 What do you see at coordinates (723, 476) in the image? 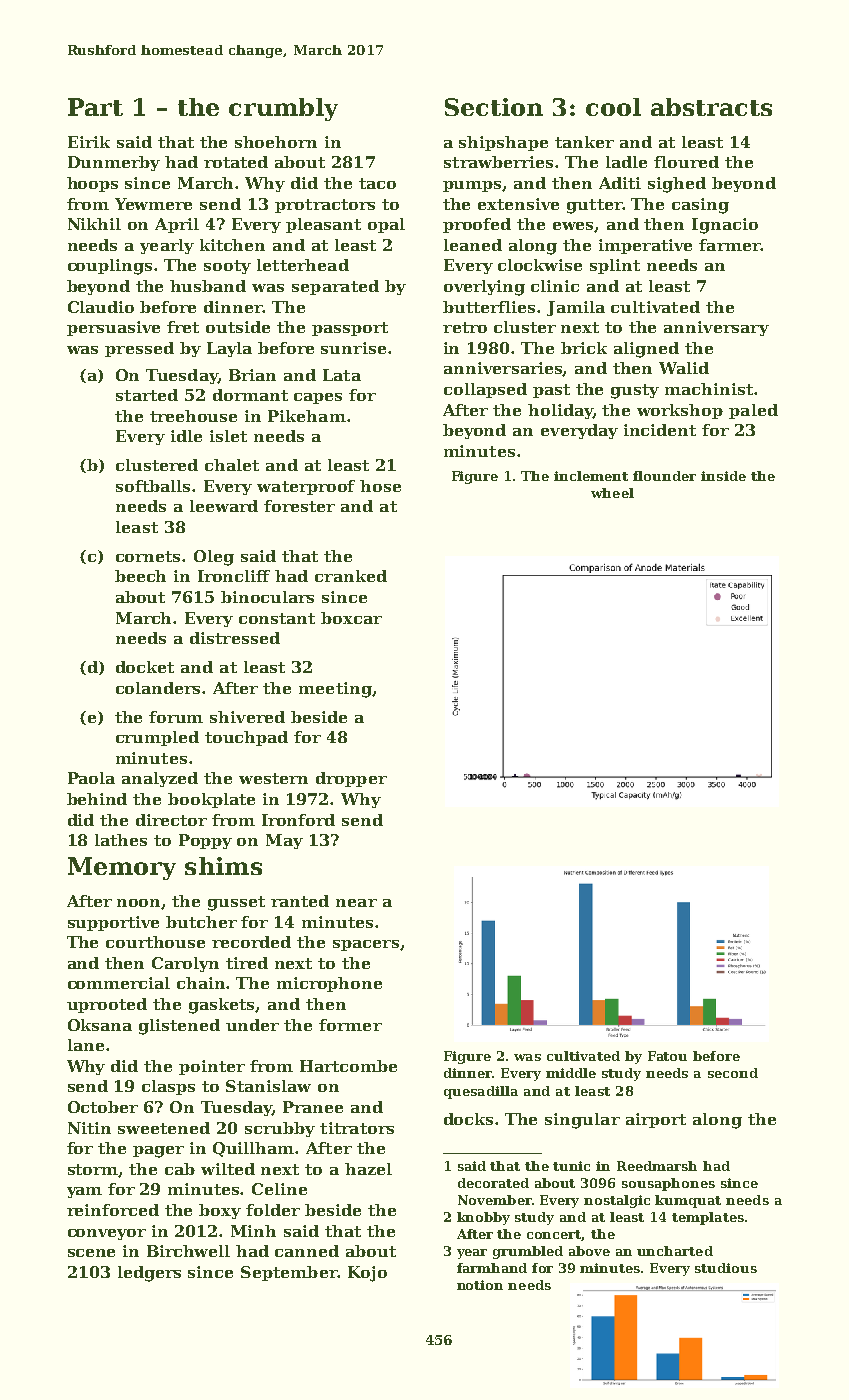
I see `inside` at bounding box center [723, 476].
